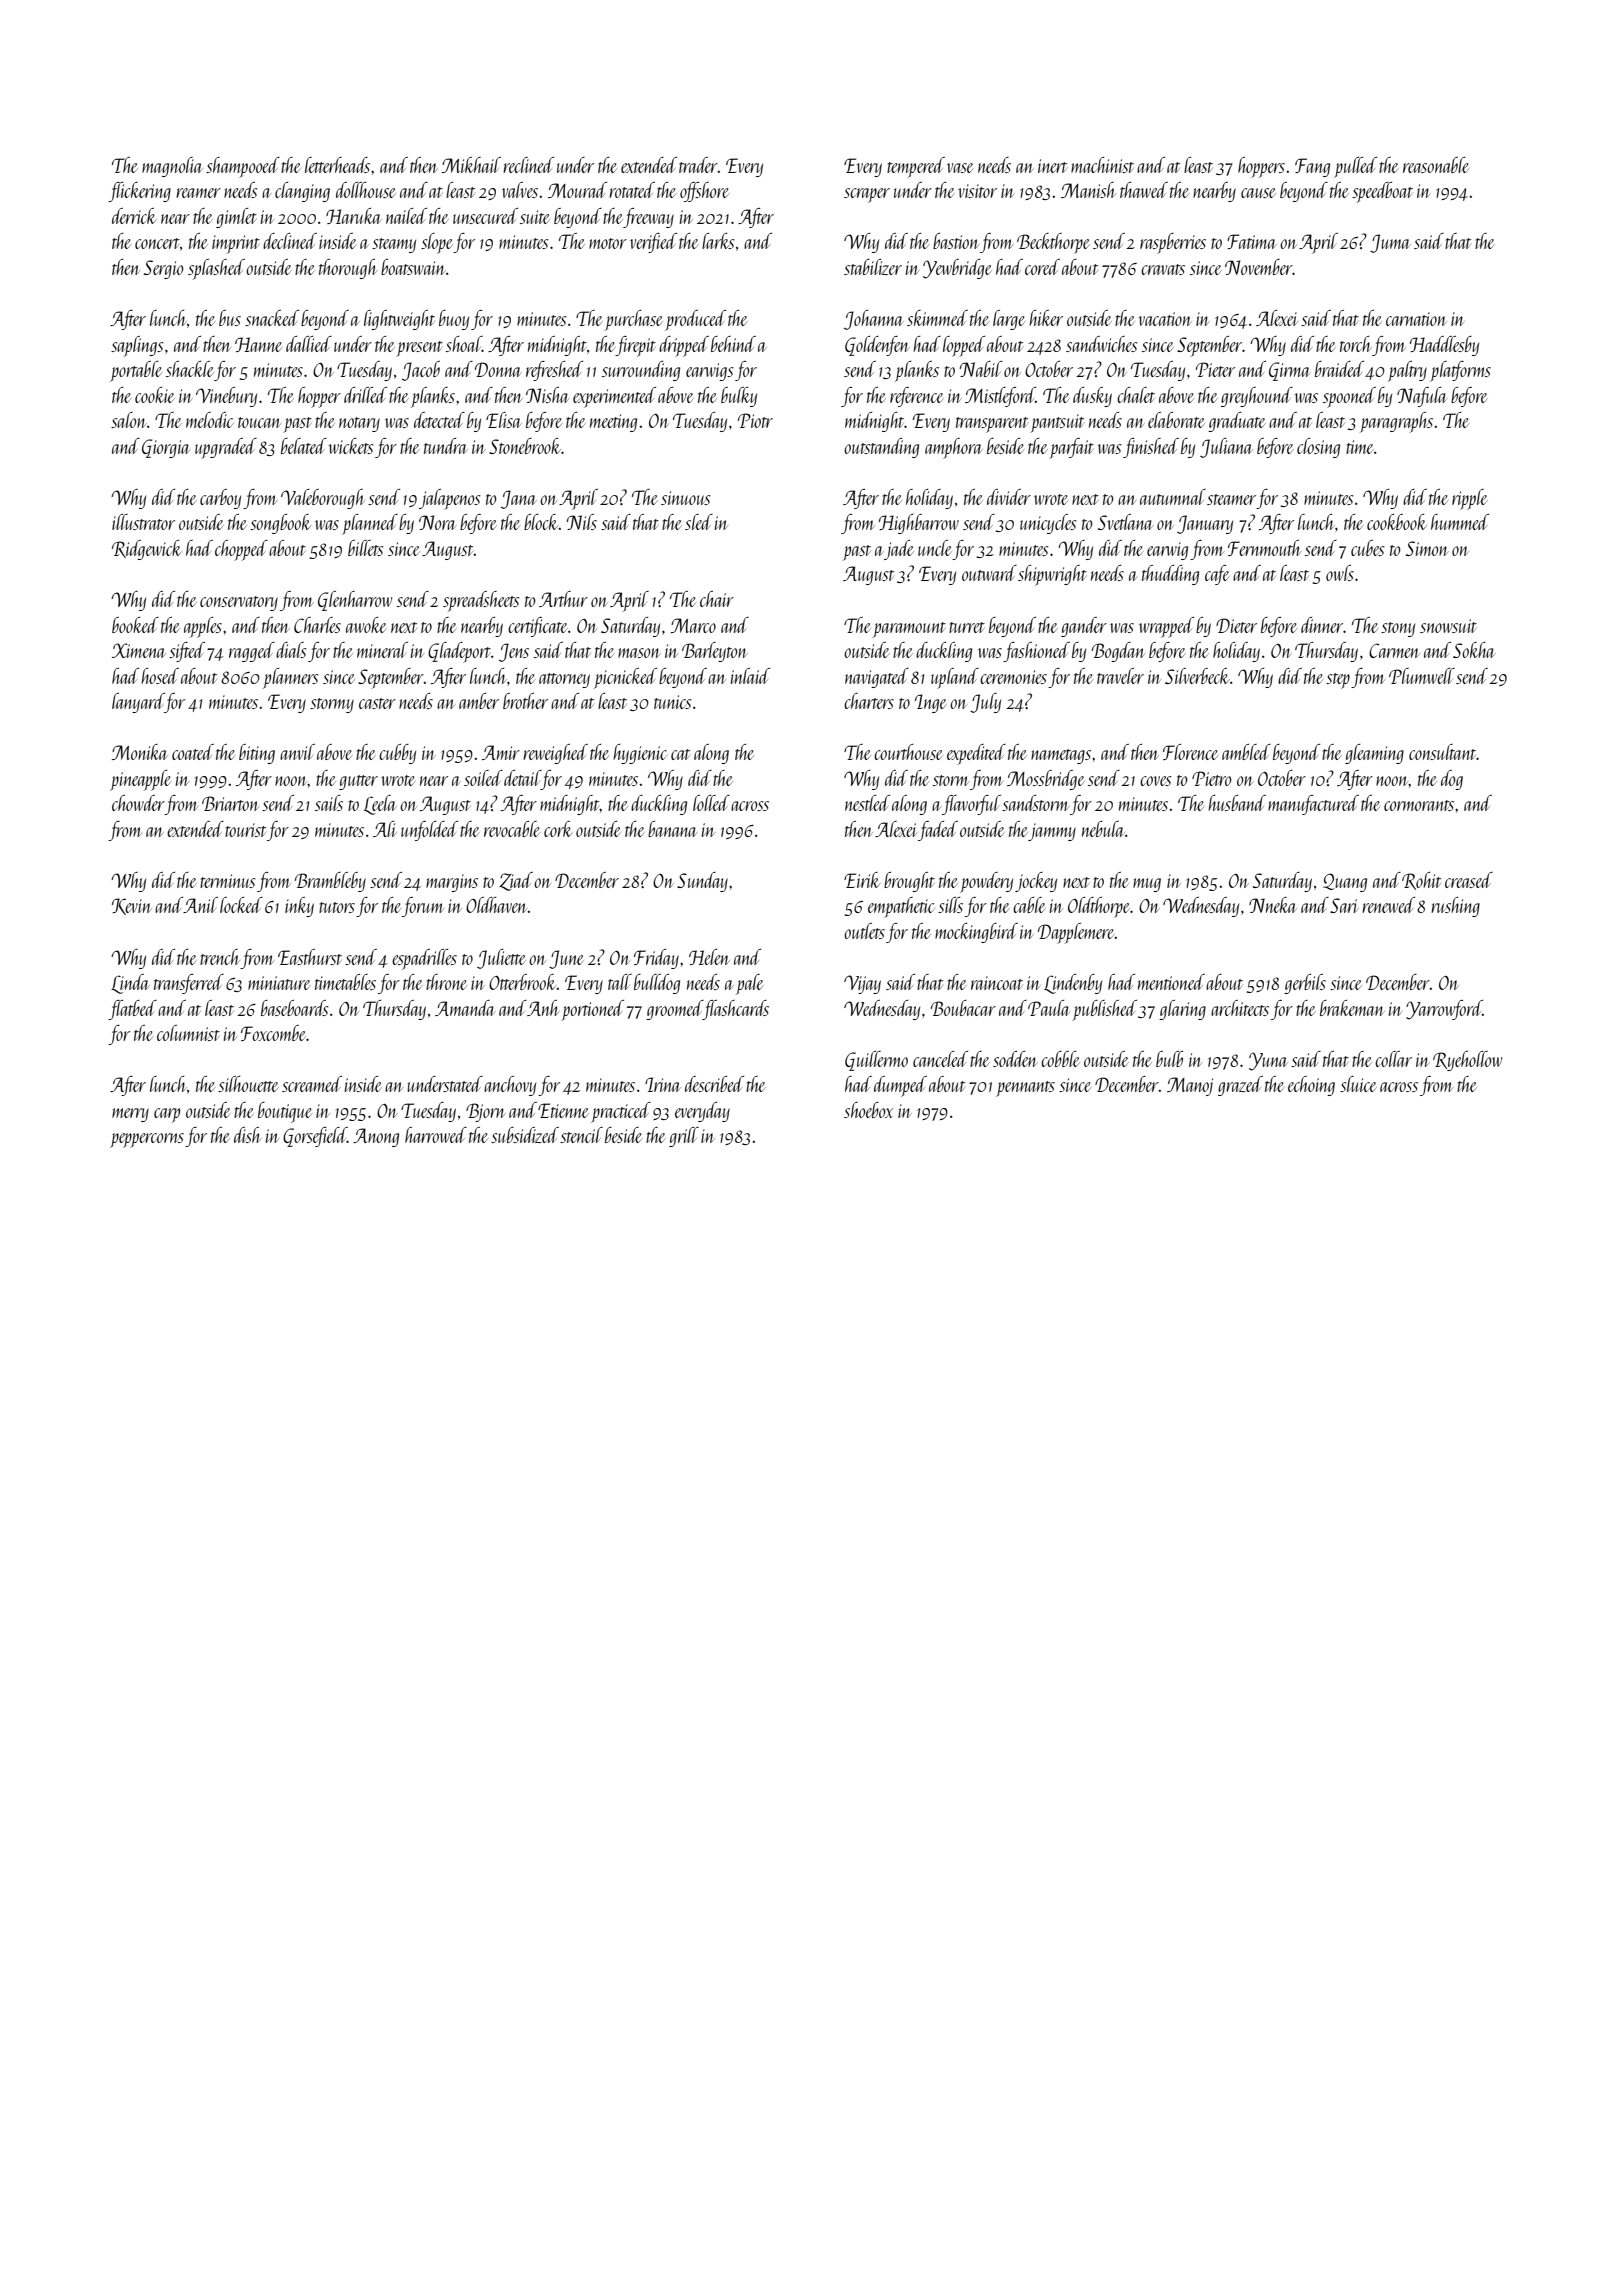 This page has width=1620, height=2292. What do you see at coordinates (1419, 805) in the page?
I see `cormorants` at bounding box center [1419, 805].
